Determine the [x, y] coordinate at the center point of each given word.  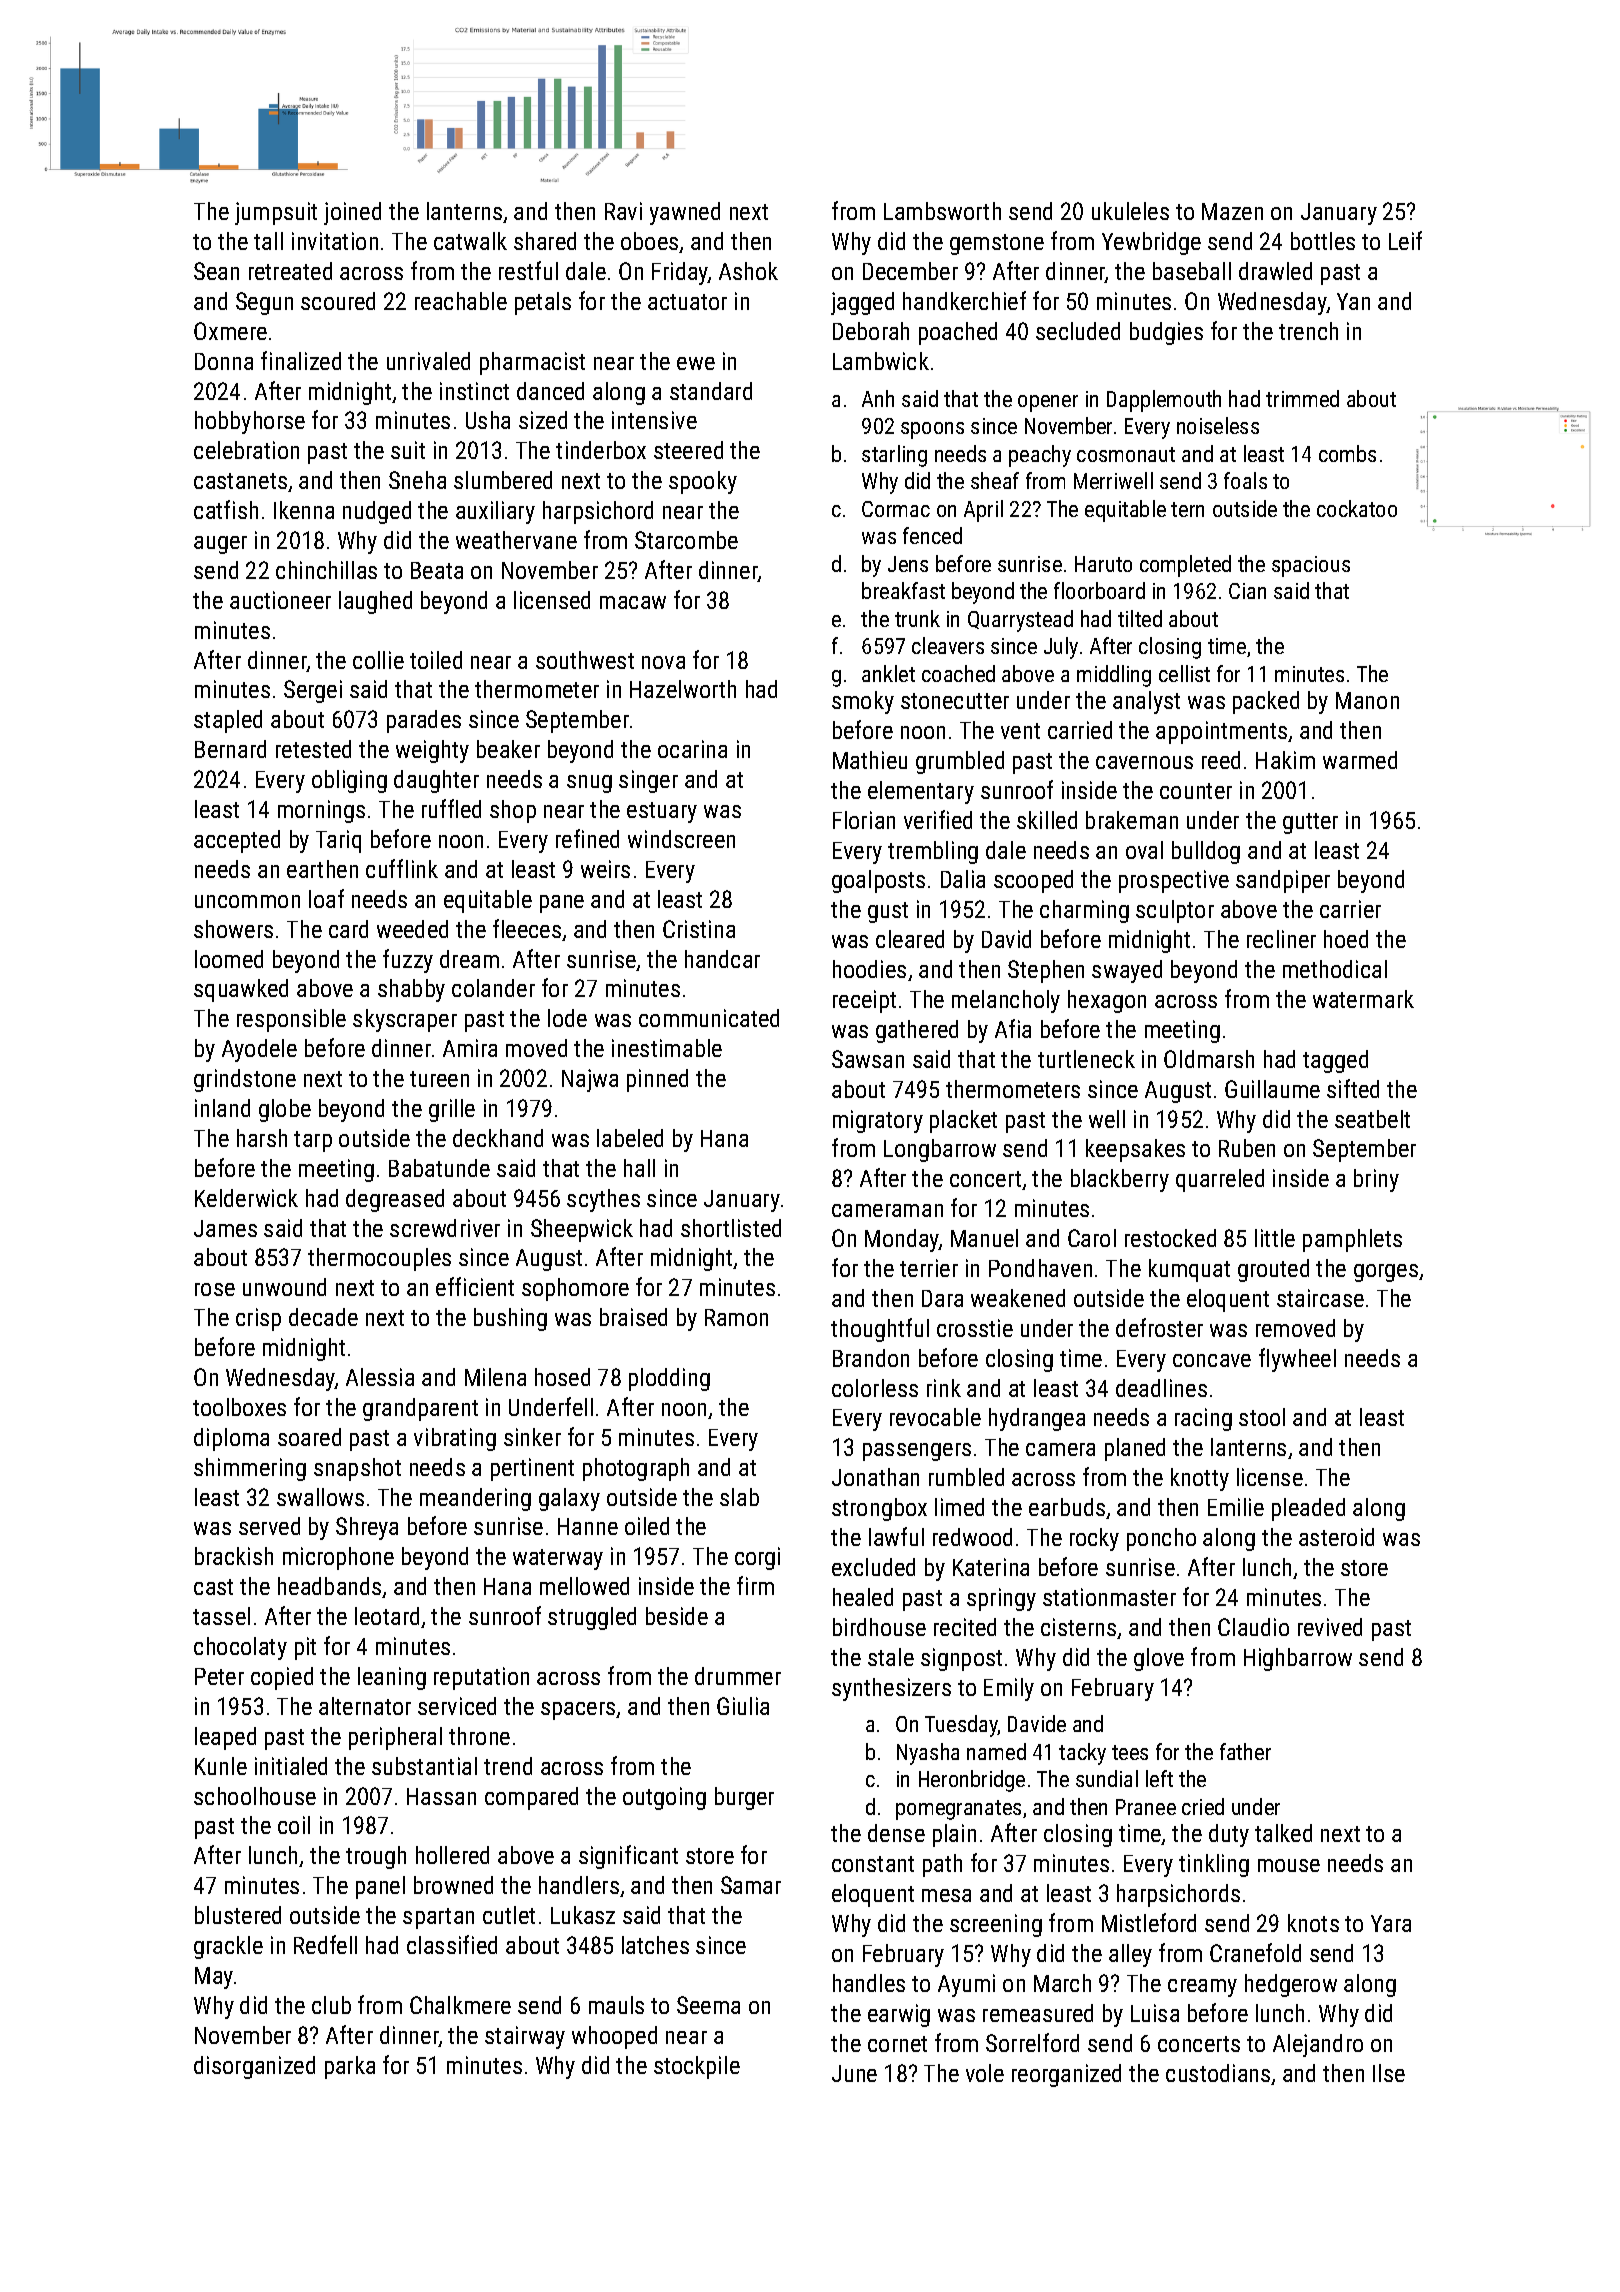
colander [493, 988]
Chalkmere [460, 2005]
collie [378, 660]
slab [739, 1497]
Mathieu [870, 760]
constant [873, 1864]
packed [1266, 702]
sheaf [995, 480]
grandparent [420, 1409]
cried [1203, 1806]
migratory [878, 1121]
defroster [1159, 1327]
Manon [1367, 700]
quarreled [1220, 1180]
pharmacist [532, 363]
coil [294, 1825]
